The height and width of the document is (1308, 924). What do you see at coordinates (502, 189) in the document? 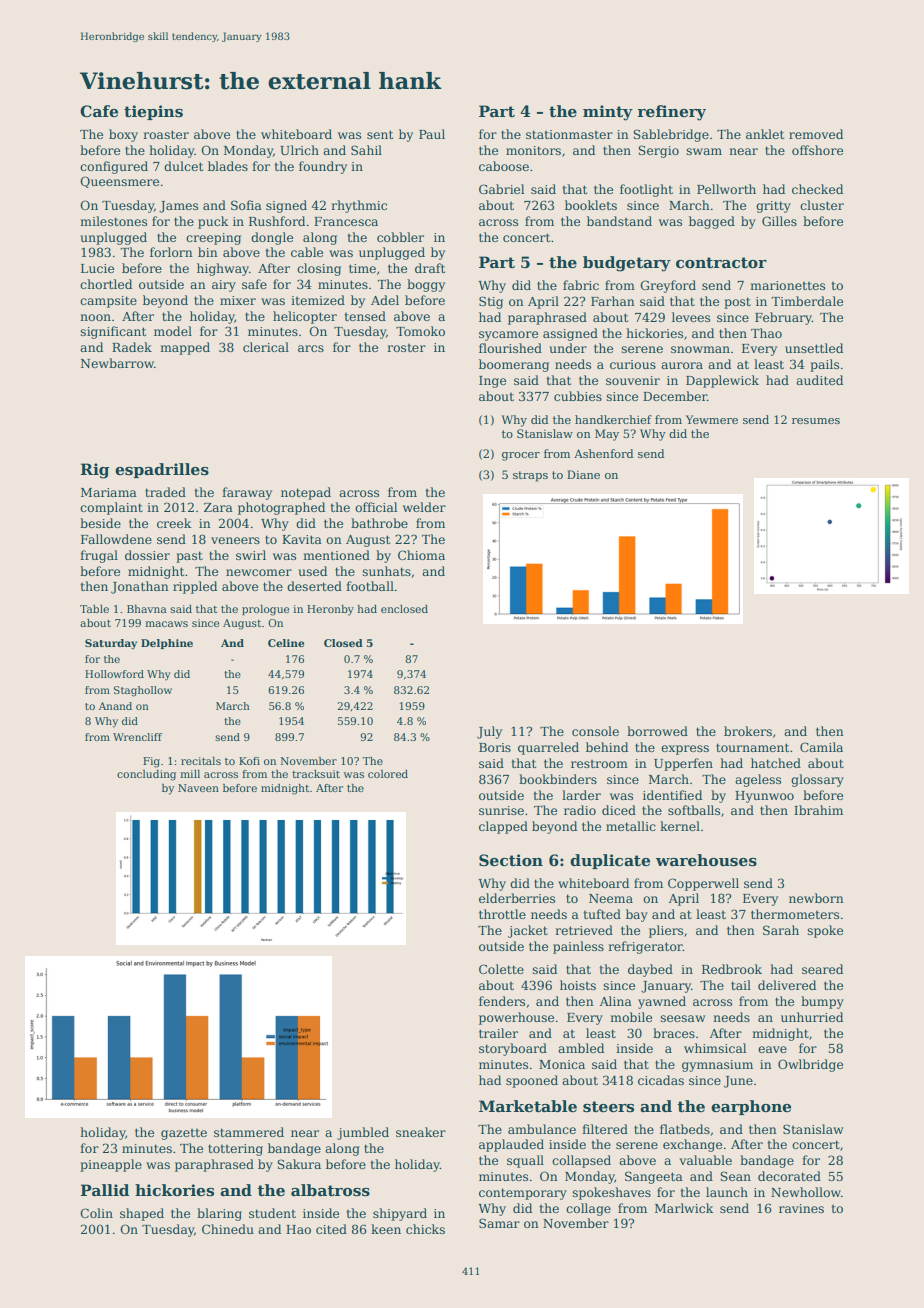
I see `Gabriel` at bounding box center [502, 189].
